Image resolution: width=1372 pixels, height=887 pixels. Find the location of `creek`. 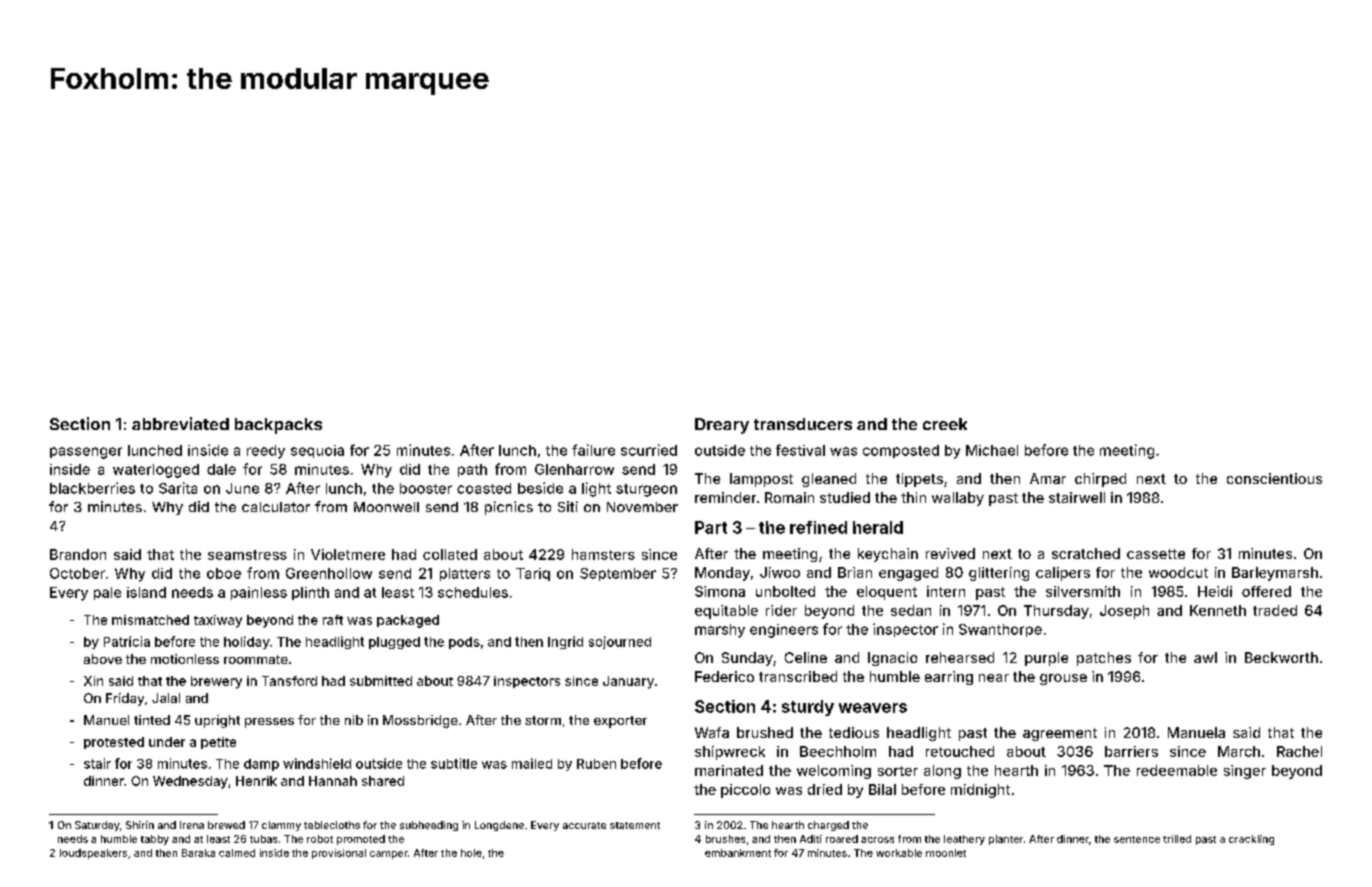

creek is located at coordinates (945, 424).
